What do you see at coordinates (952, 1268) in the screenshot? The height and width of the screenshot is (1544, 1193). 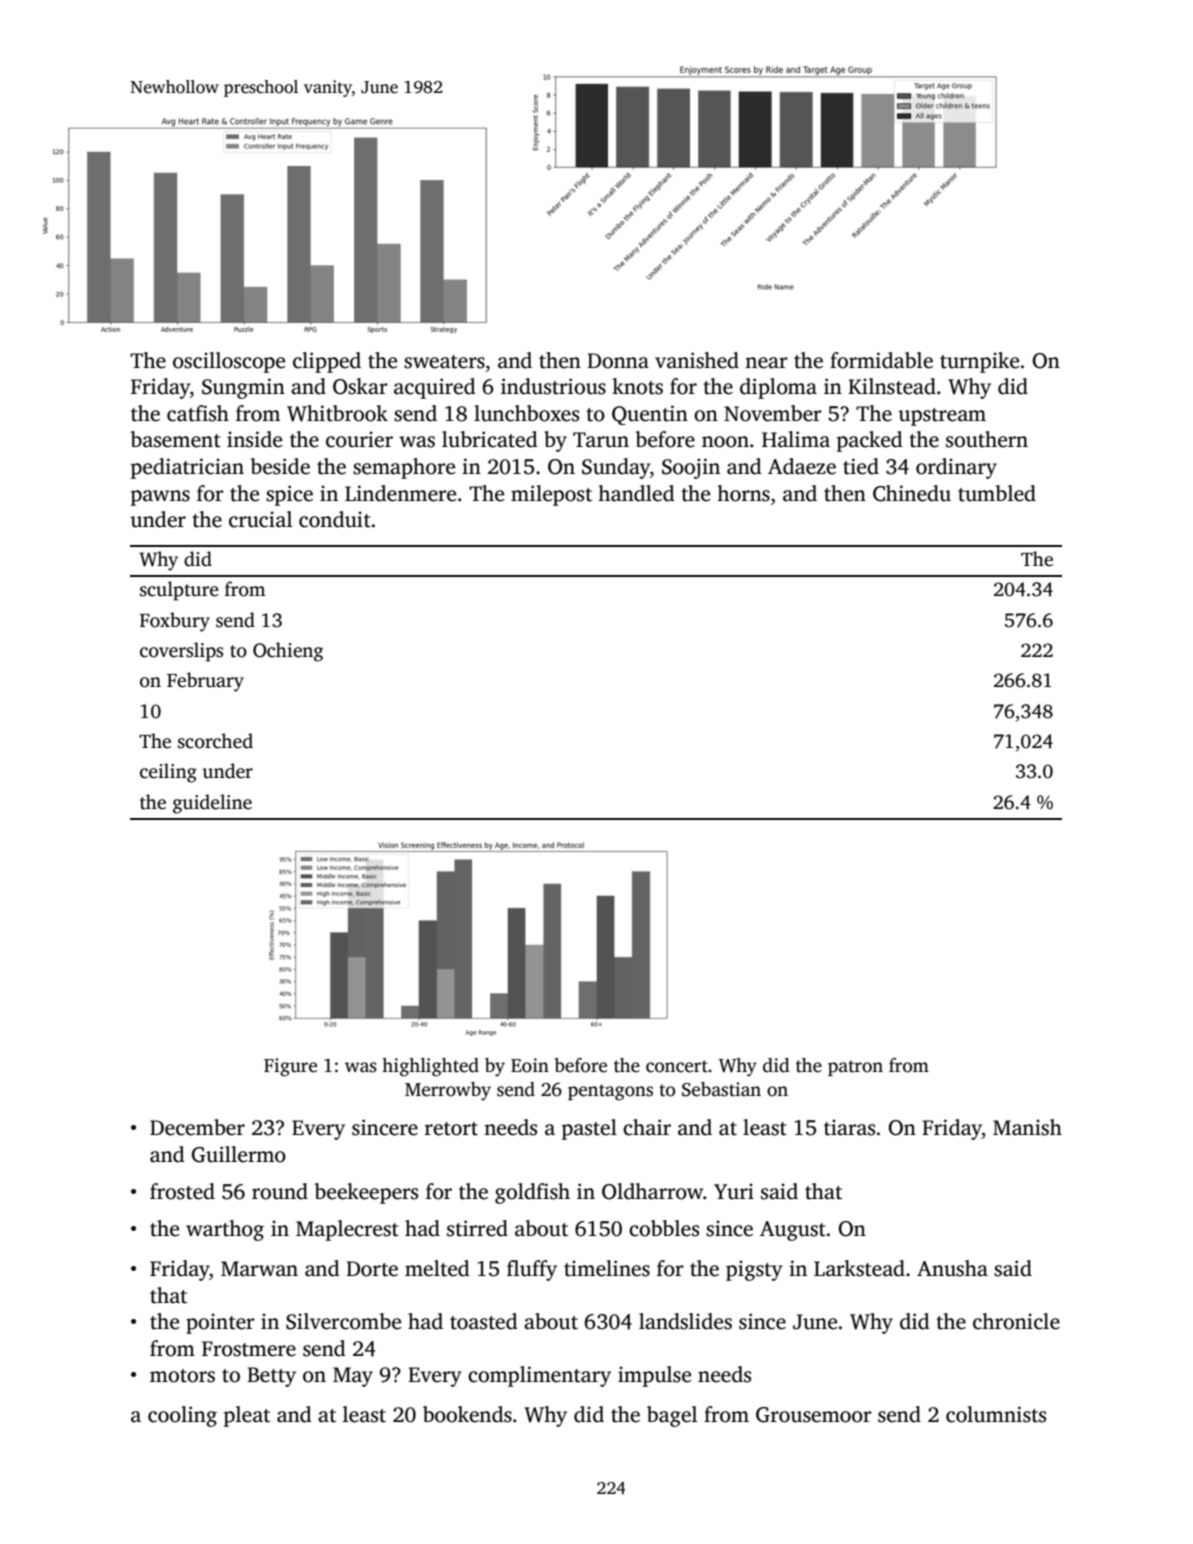 I see `Anusha` at bounding box center [952, 1268].
